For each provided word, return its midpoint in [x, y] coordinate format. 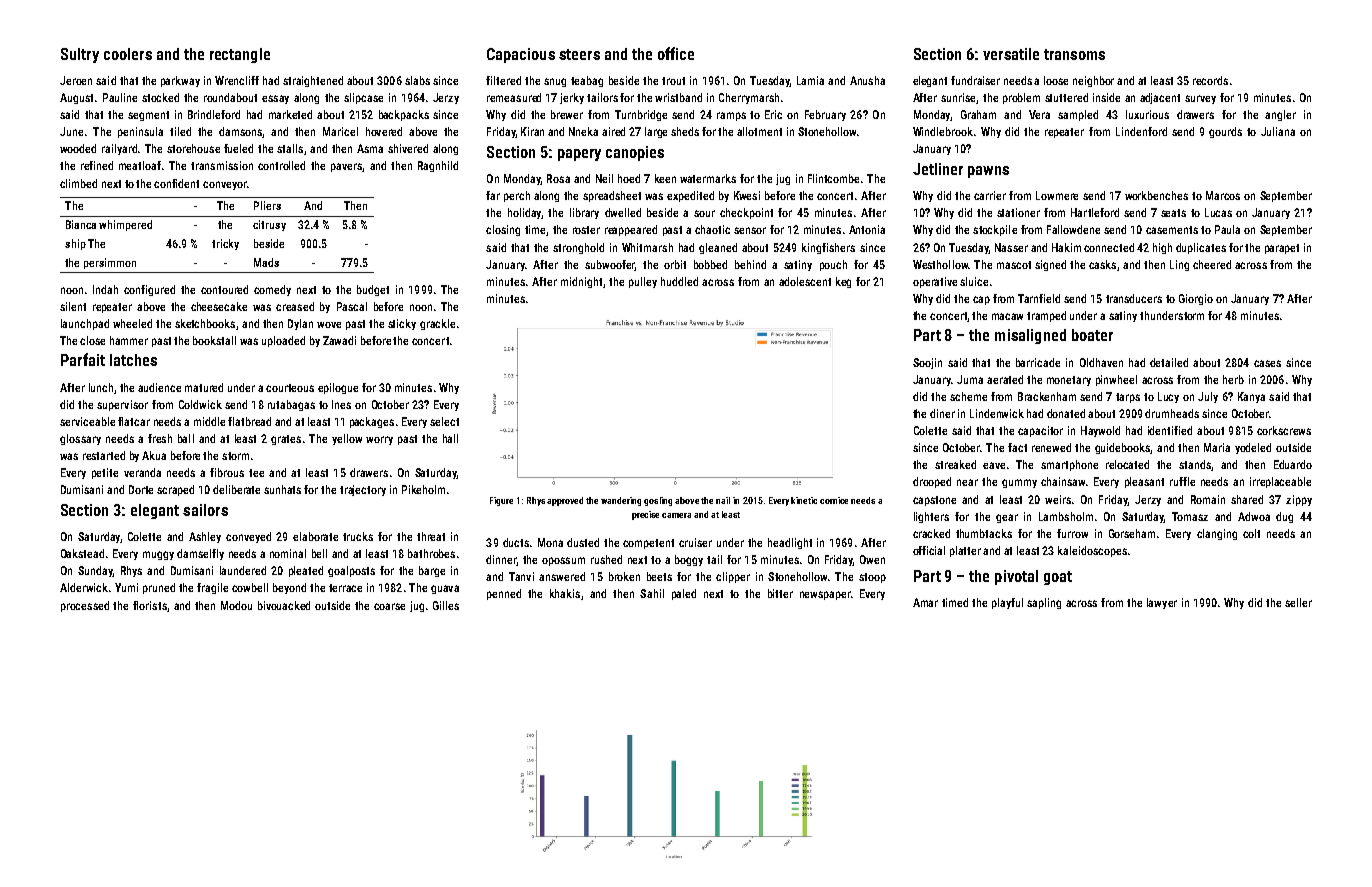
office [676, 53]
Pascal [352, 306]
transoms [1074, 54]
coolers [128, 54]
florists [150, 605]
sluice [974, 281]
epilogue [338, 388]
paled [684, 594]
